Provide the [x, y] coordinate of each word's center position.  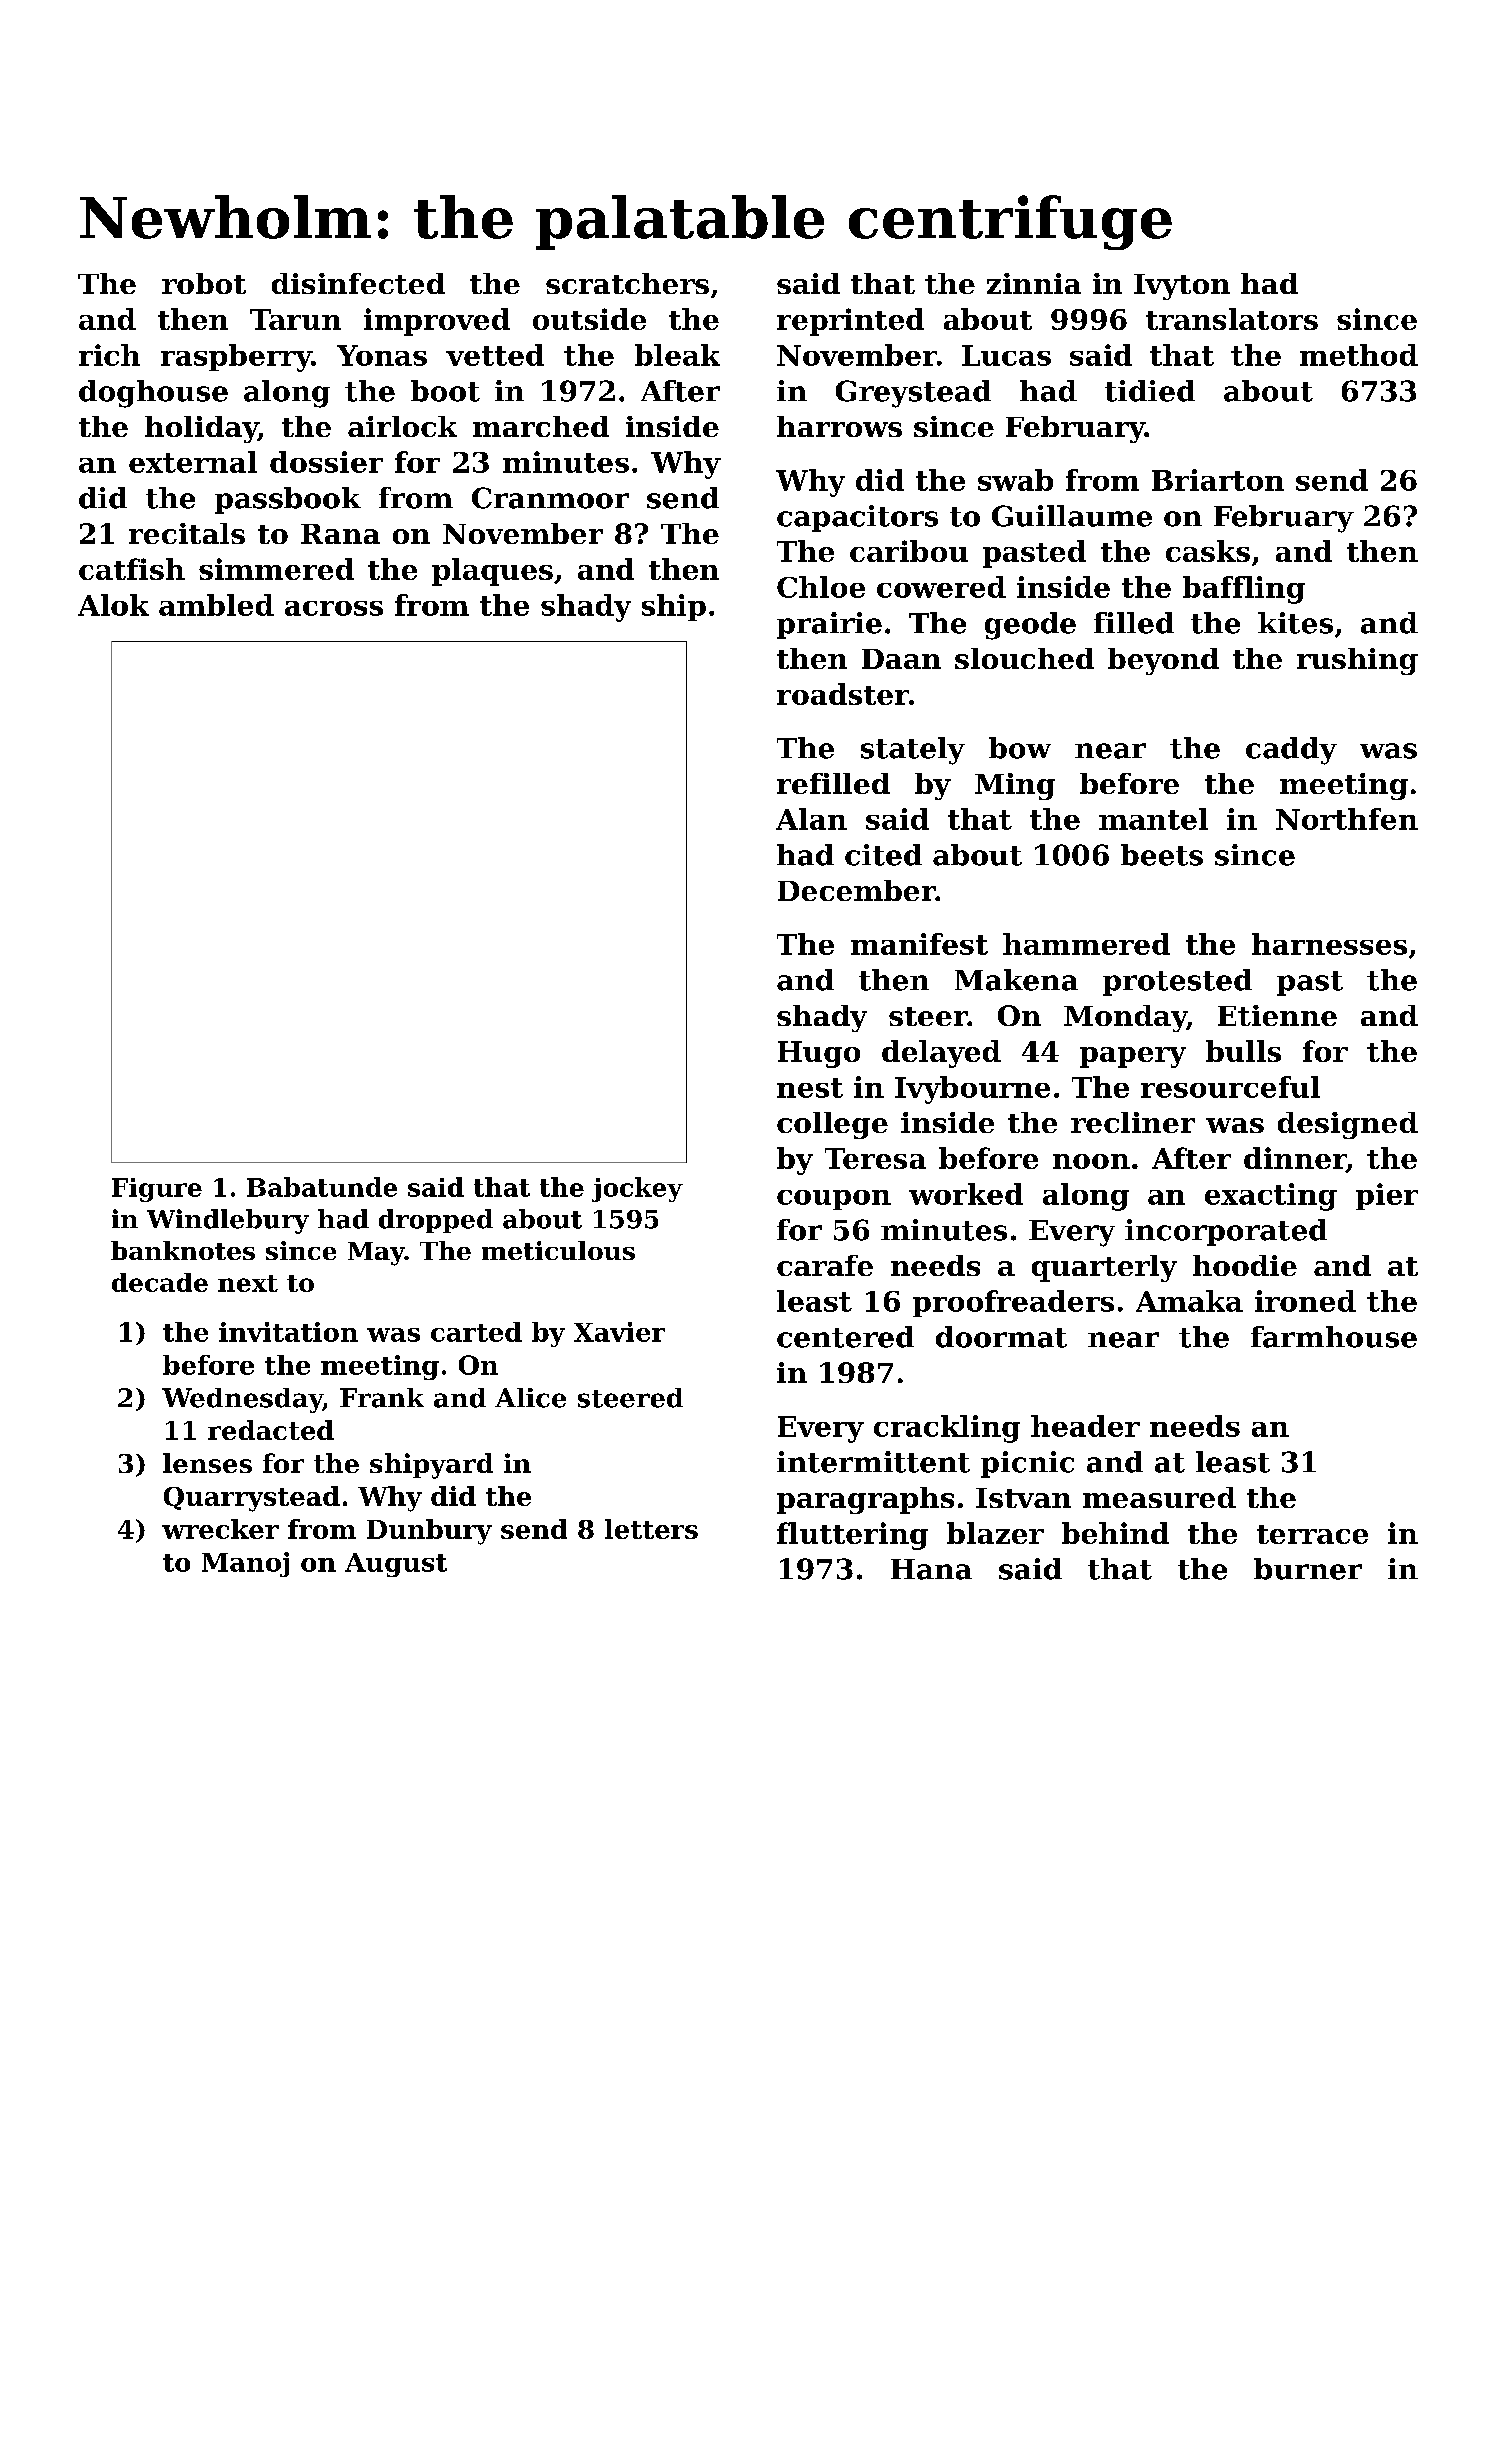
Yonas [382, 355]
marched [541, 426]
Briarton [1218, 480]
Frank [382, 1398]
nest [810, 1088]
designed [1348, 1125]
